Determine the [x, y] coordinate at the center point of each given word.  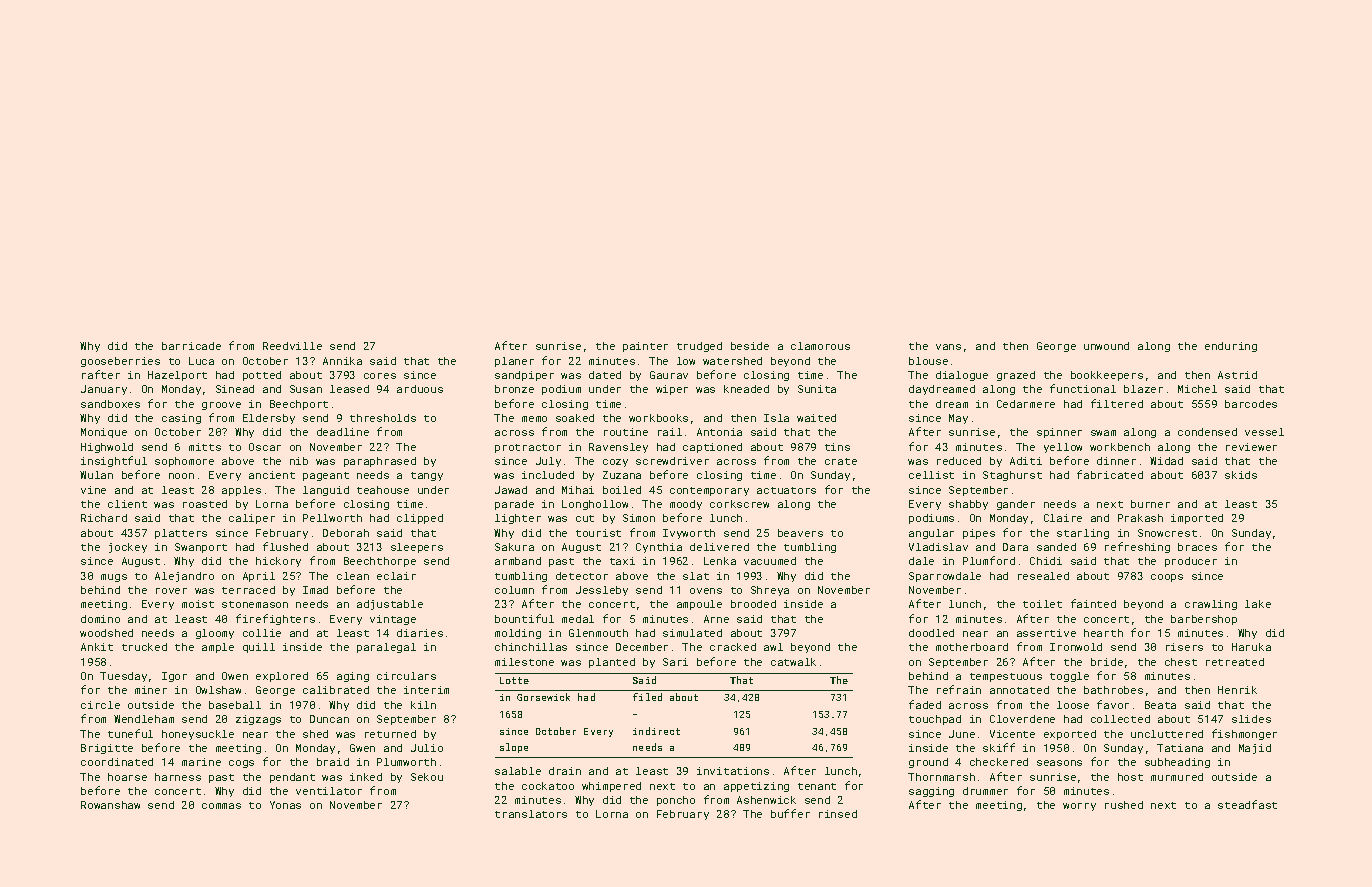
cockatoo [548, 786]
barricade [191, 346]
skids [1241, 475]
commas [221, 806]
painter [645, 347]
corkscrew [739, 504]
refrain [959, 689]
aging [353, 677]
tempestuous [1006, 677]
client [127, 504]
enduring [1231, 347]
